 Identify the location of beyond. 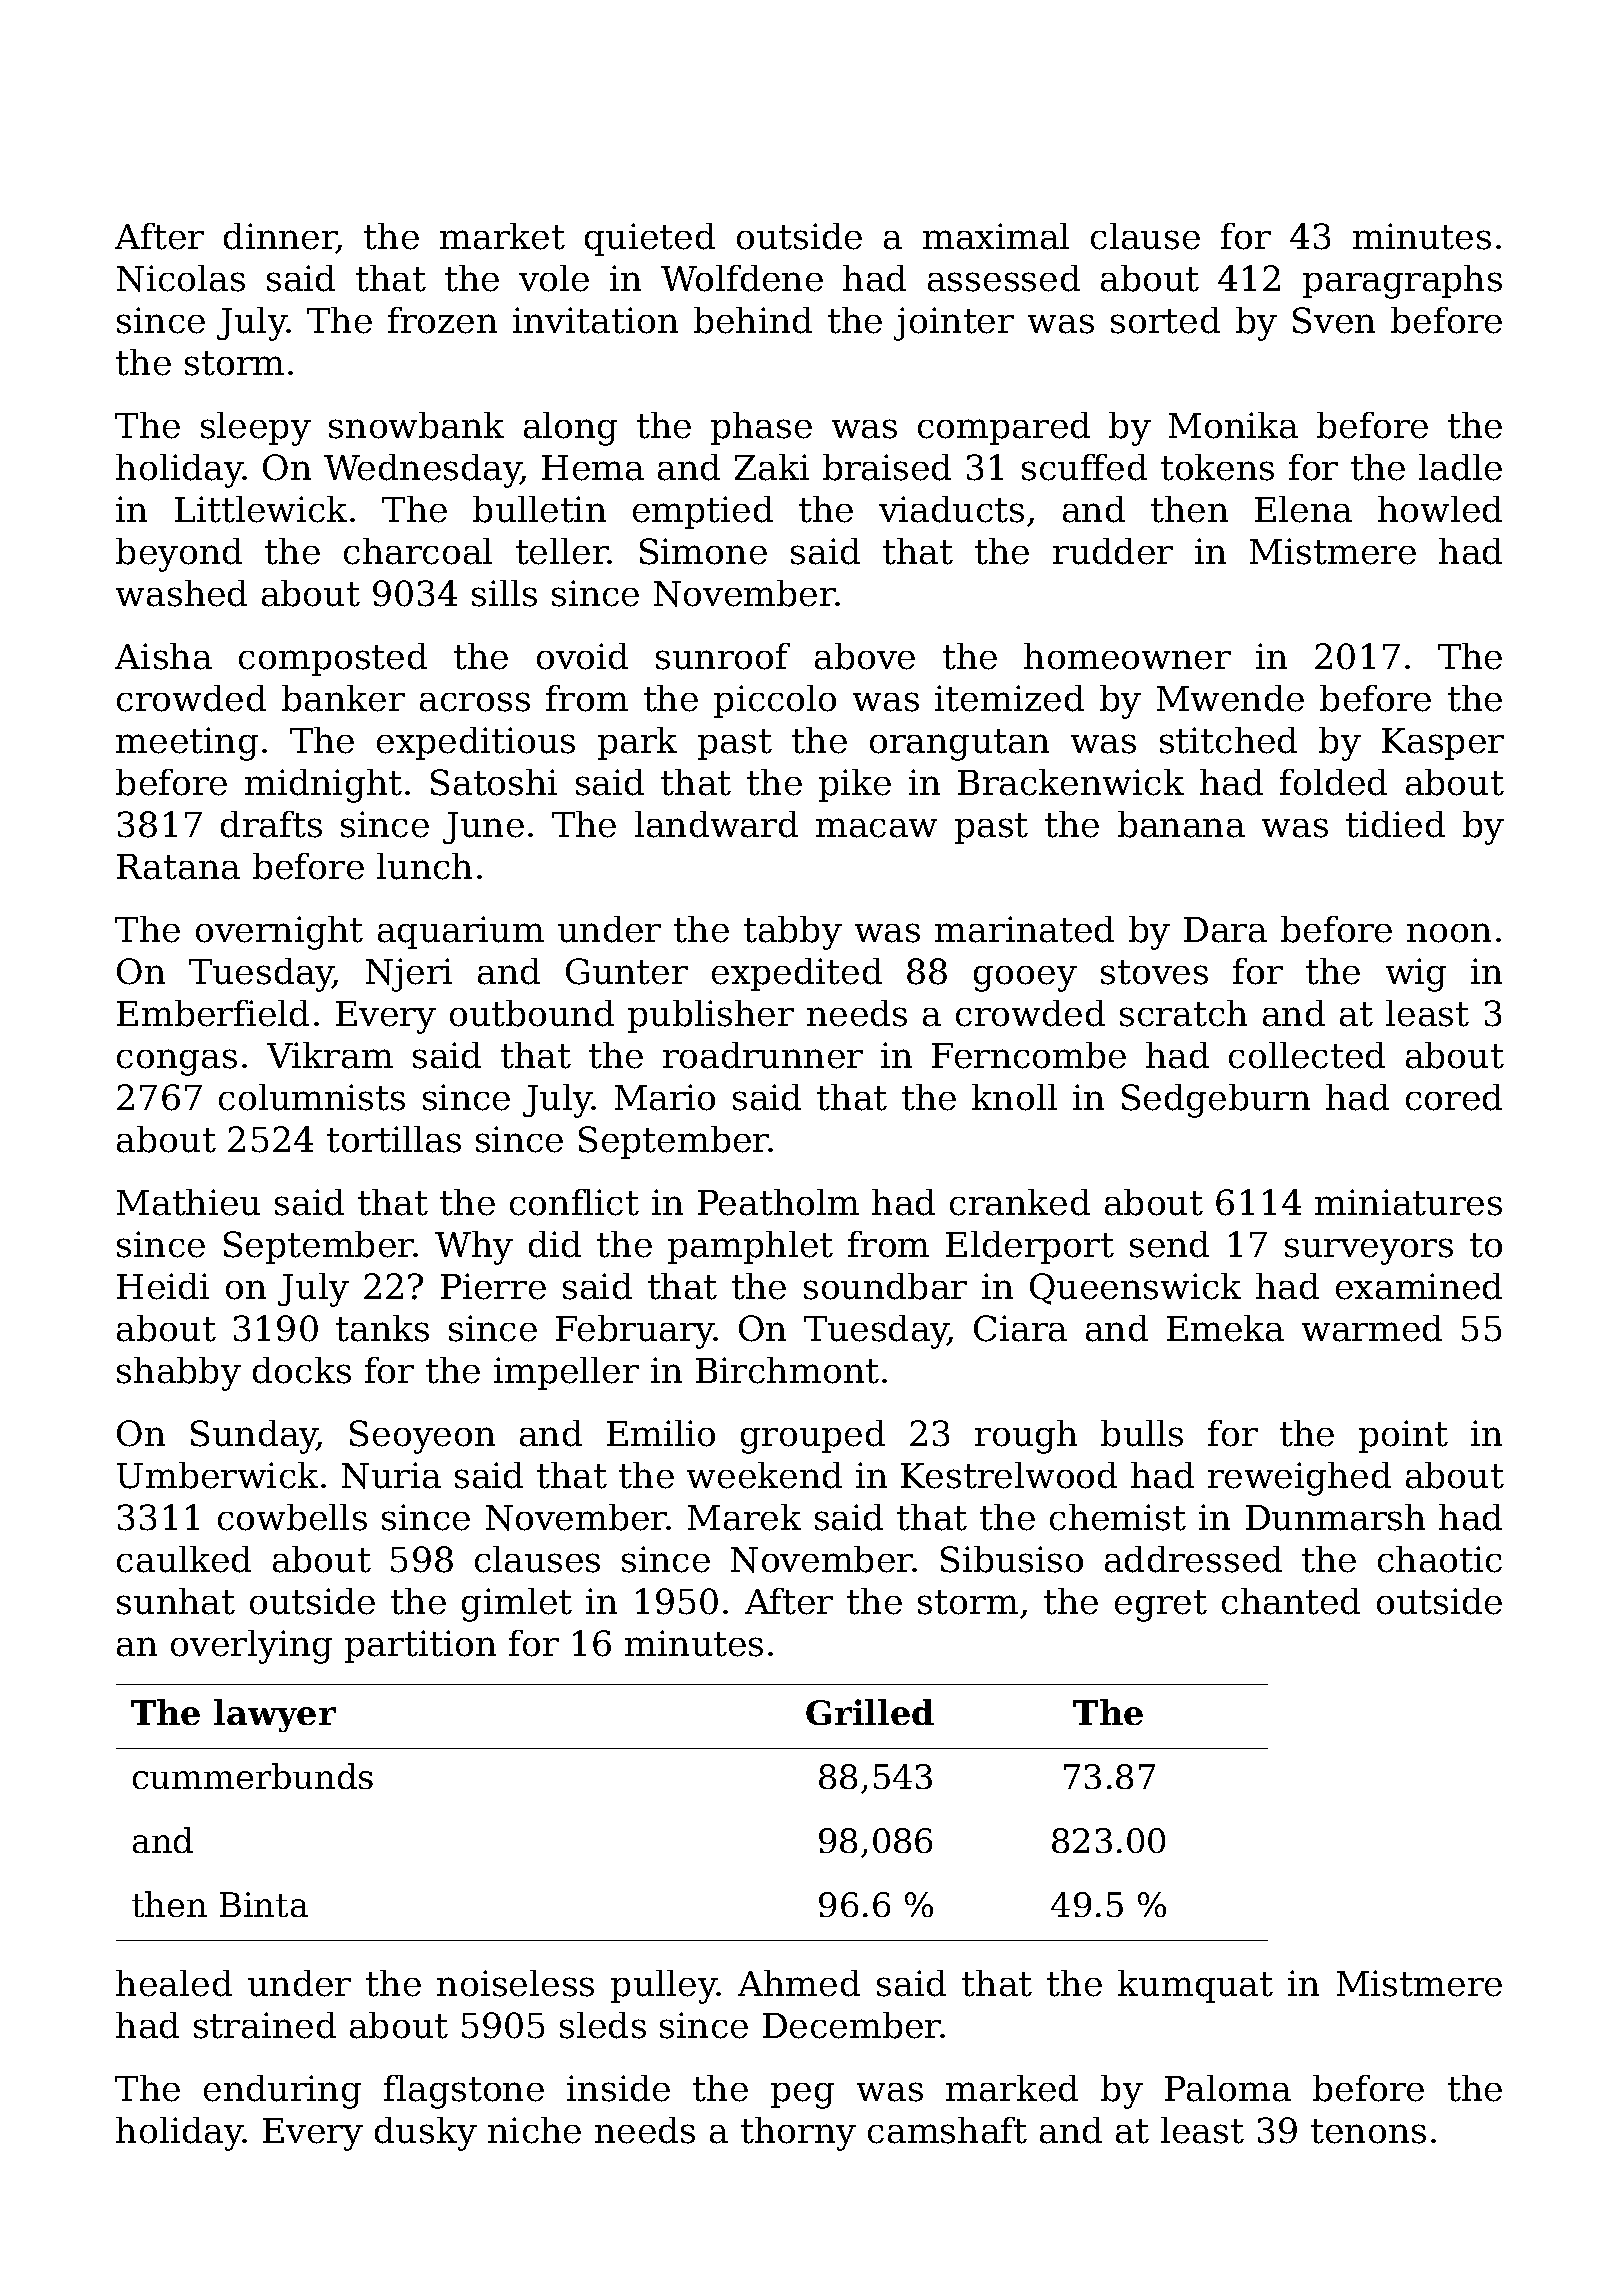
(179, 555).
